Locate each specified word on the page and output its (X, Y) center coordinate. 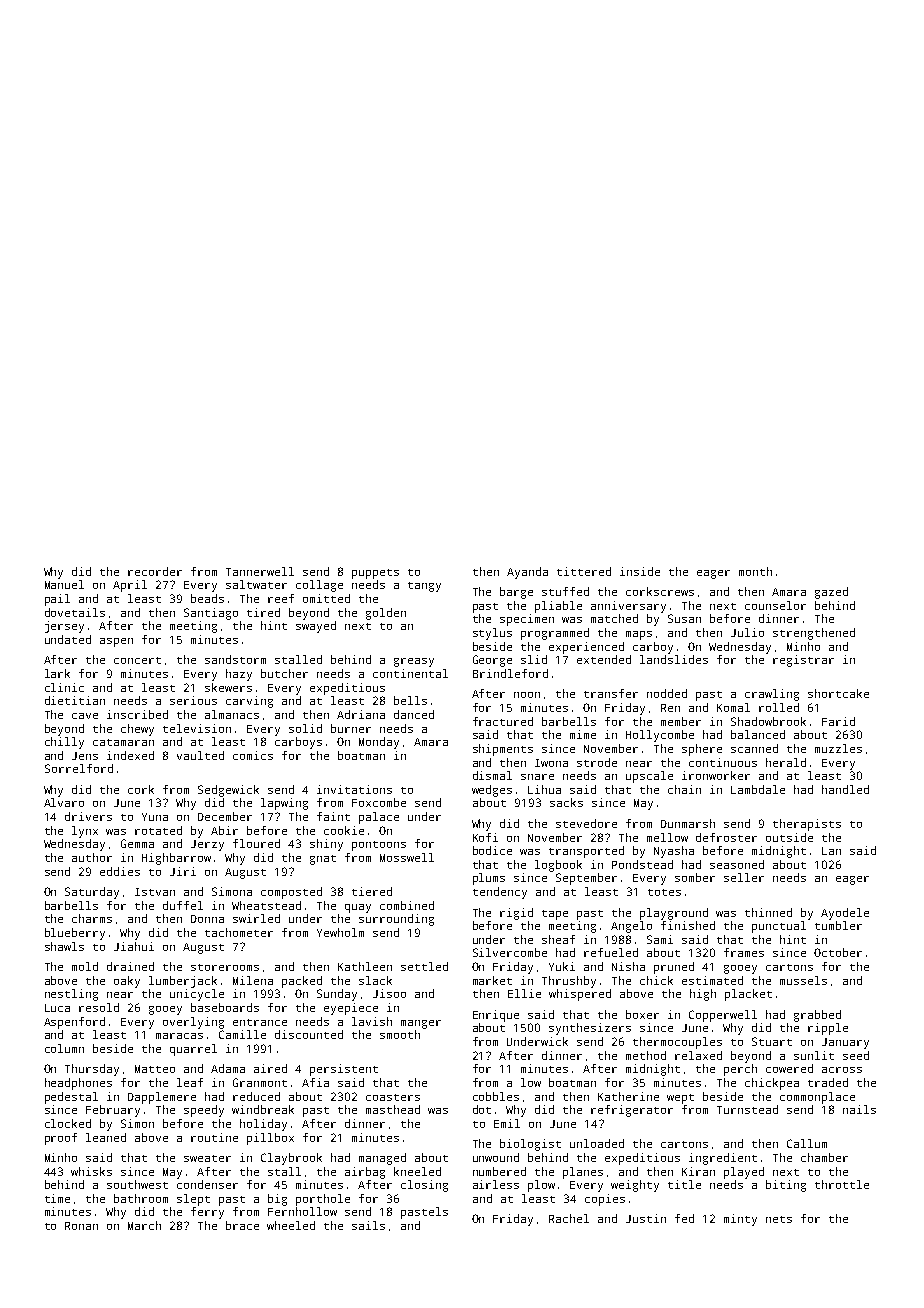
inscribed (137, 714)
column (64, 1048)
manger (421, 1024)
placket (748, 995)
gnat (323, 860)
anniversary (628, 607)
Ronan (81, 1226)
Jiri (183, 871)
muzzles (838, 748)
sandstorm (235, 659)
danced (414, 714)
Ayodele (845, 914)
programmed (555, 634)
